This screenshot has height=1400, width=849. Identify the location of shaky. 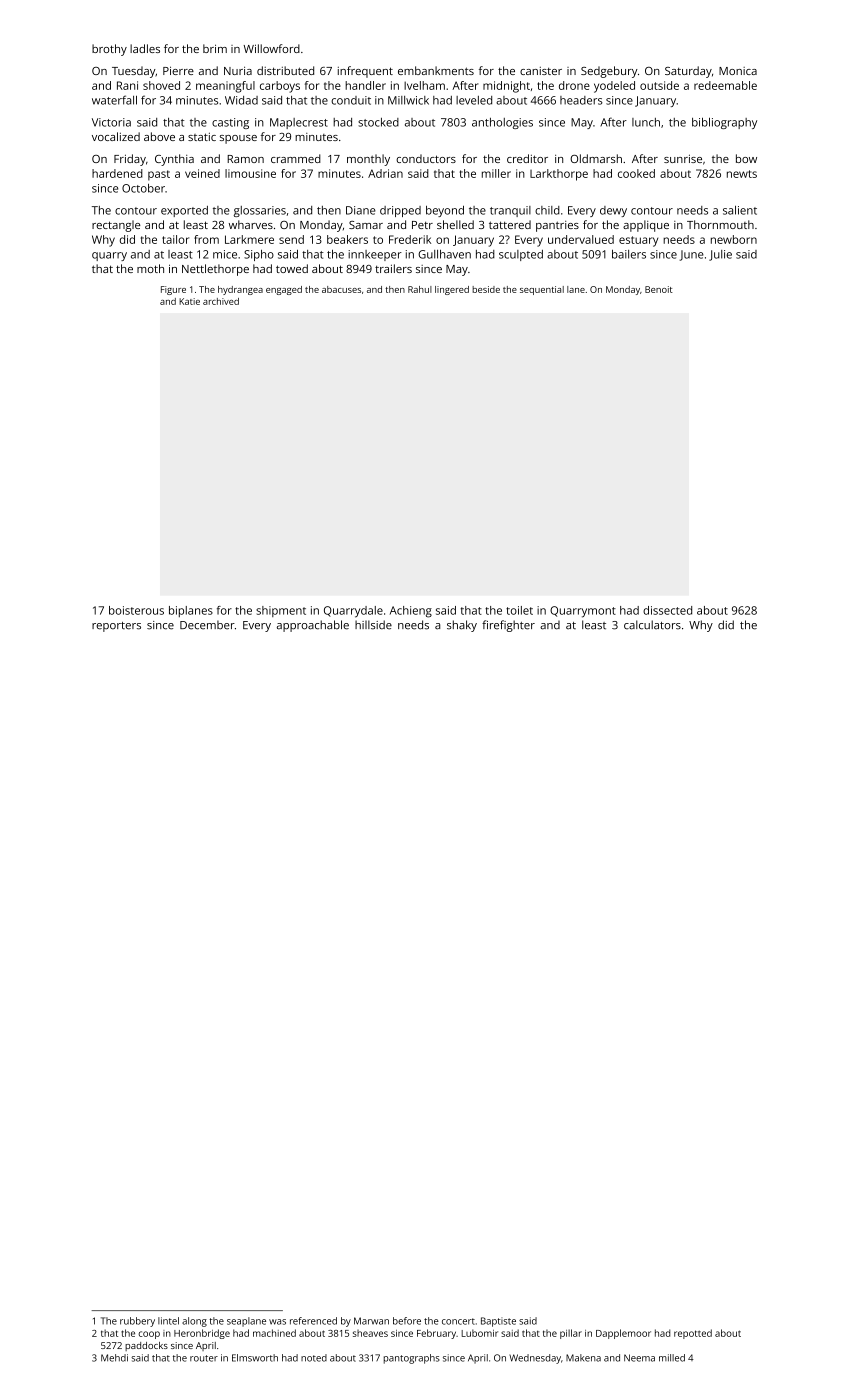
(462, 626).
